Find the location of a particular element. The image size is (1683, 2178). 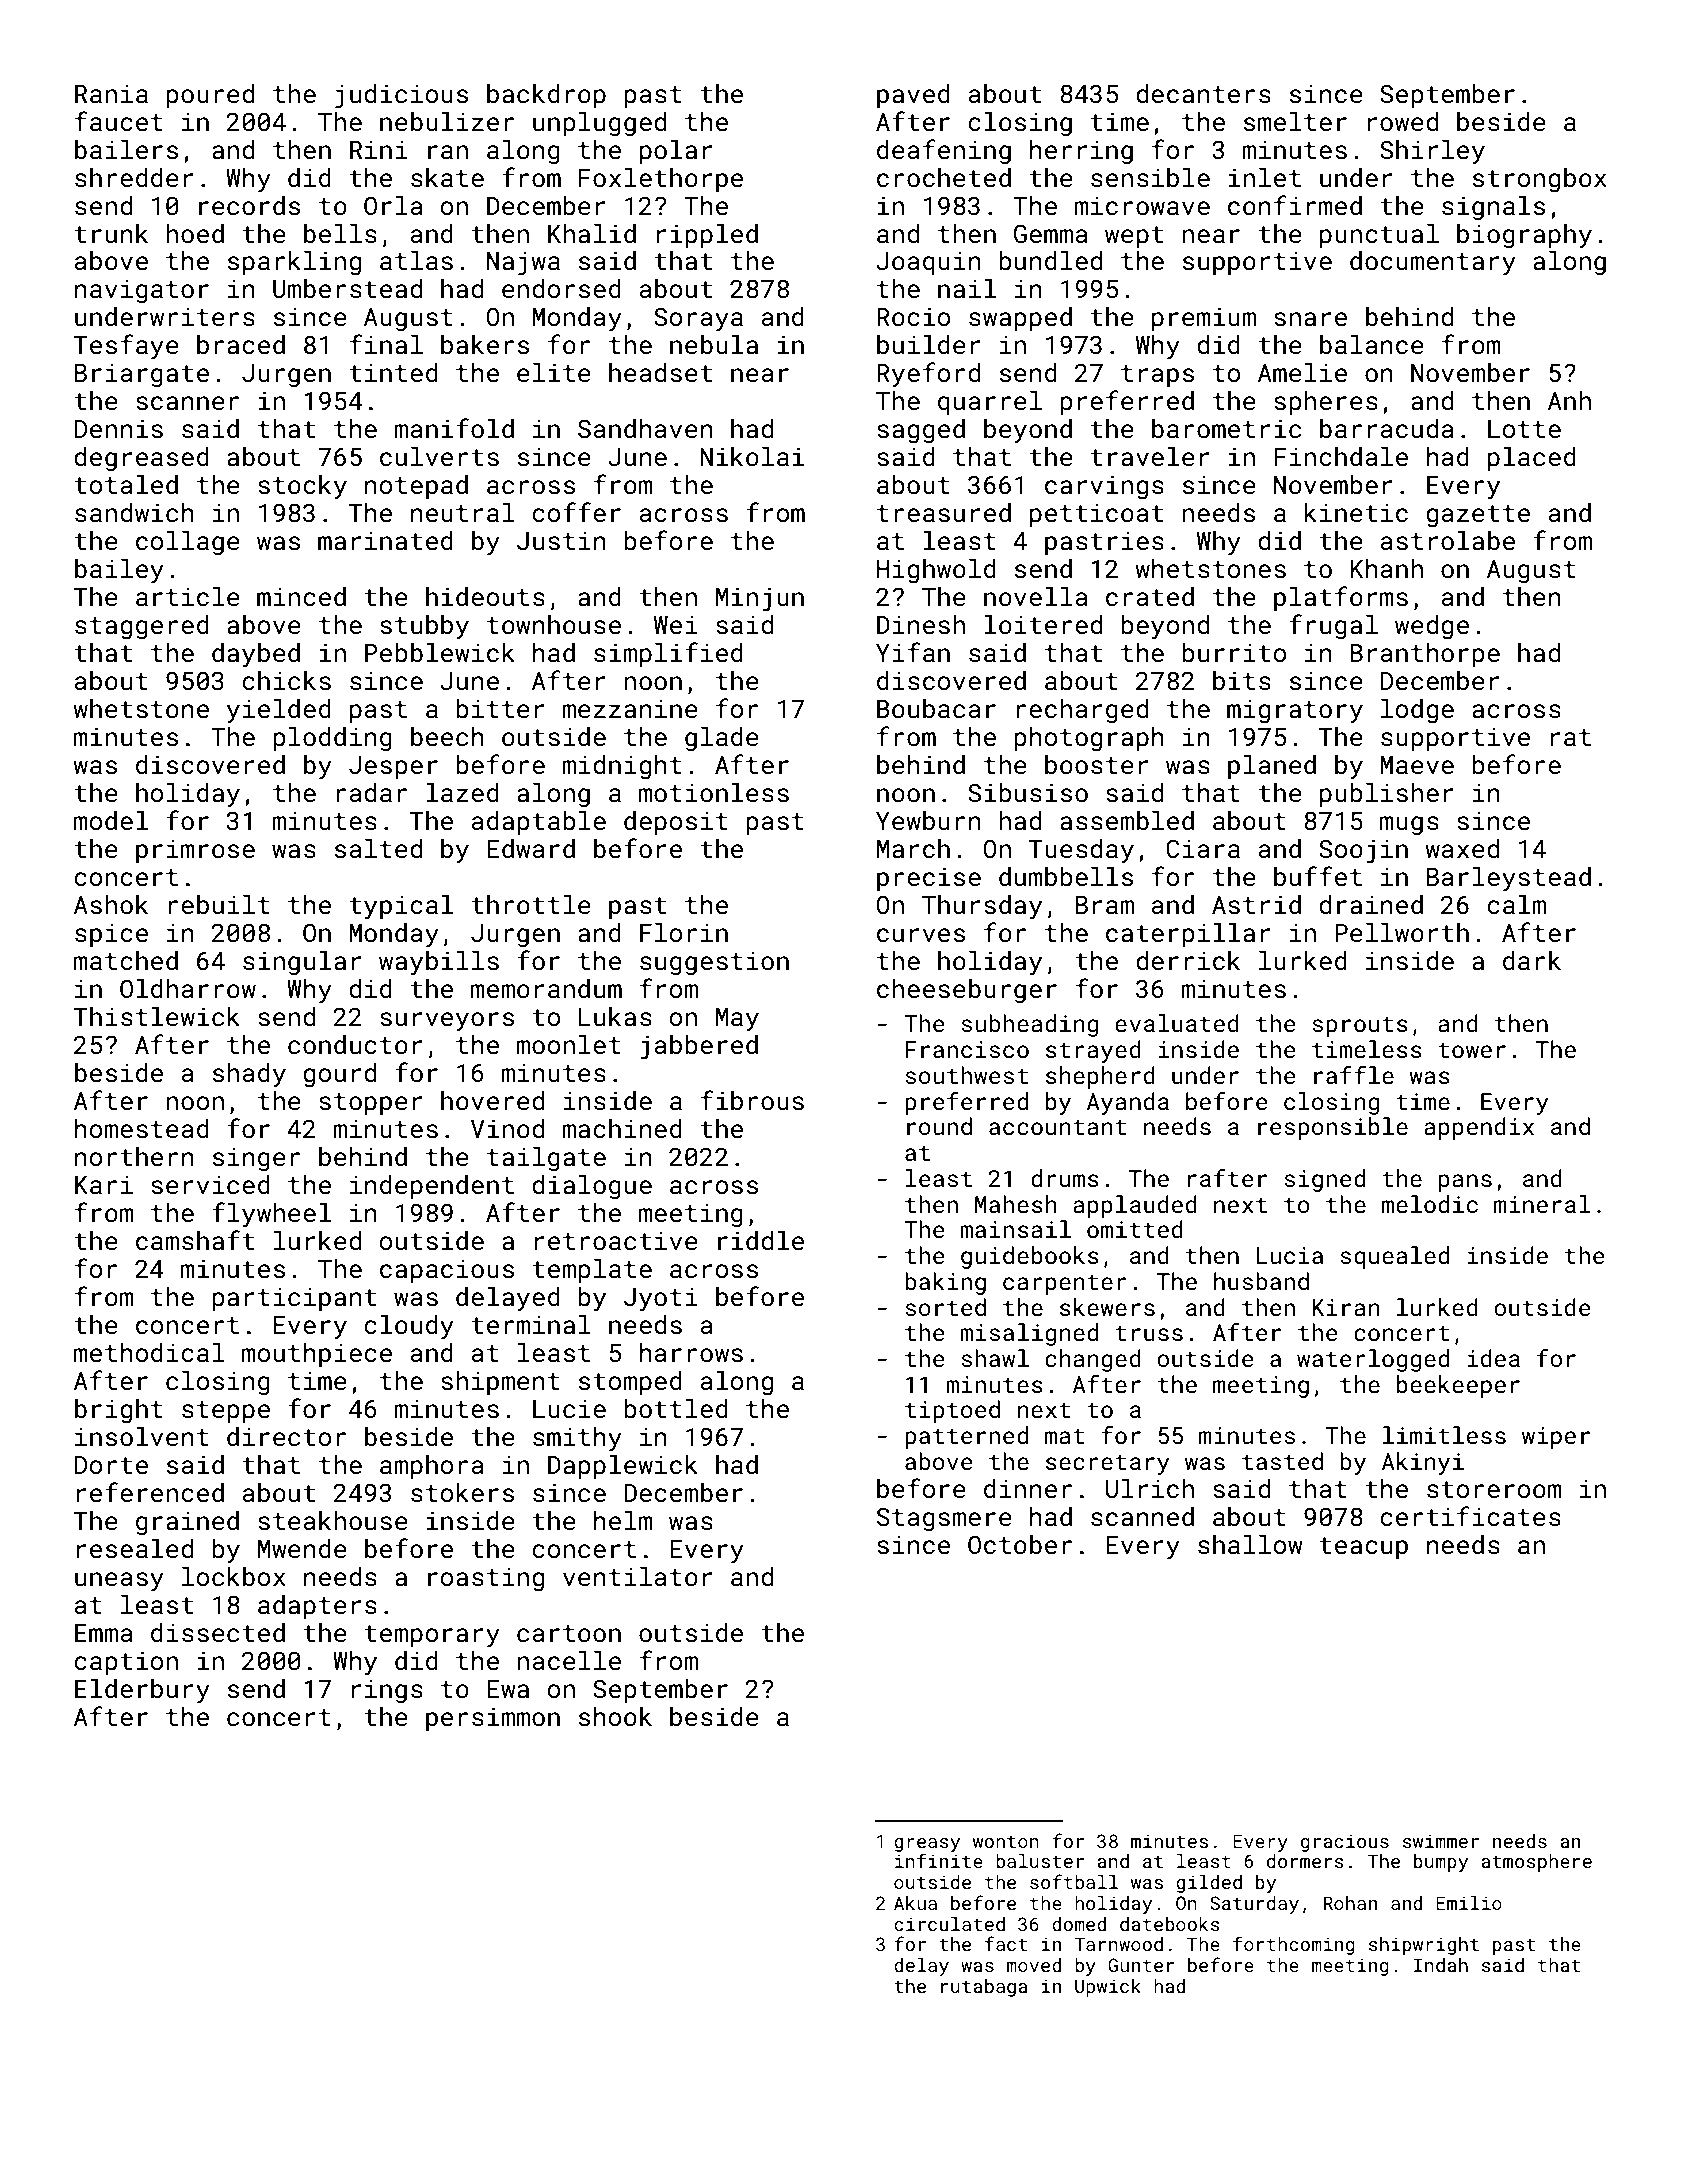

Elderbury is located at coordinates (142, 1691).
